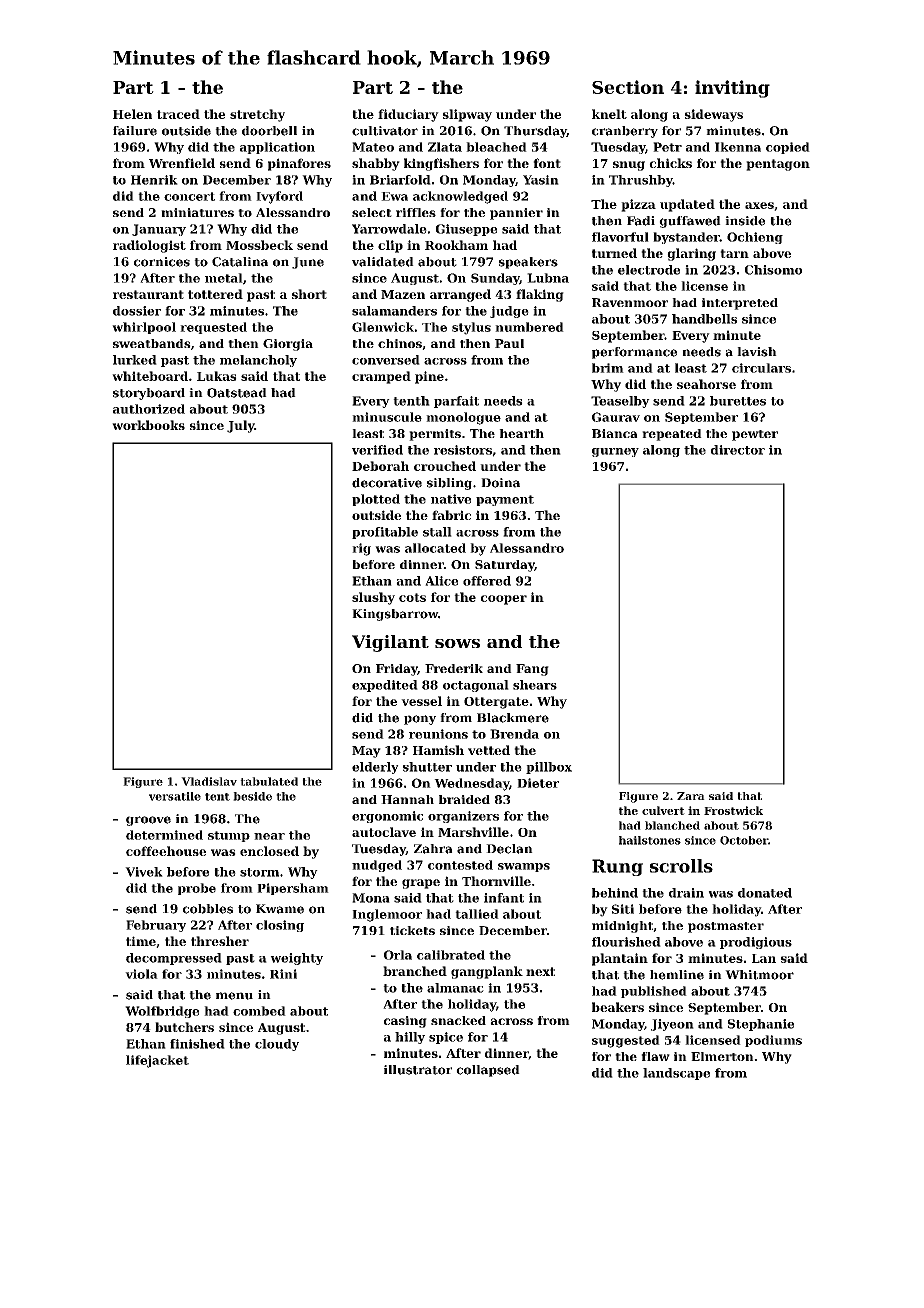 This screenshot has width=924, height=1308. I want to click on Zara, so click(691, 796).
